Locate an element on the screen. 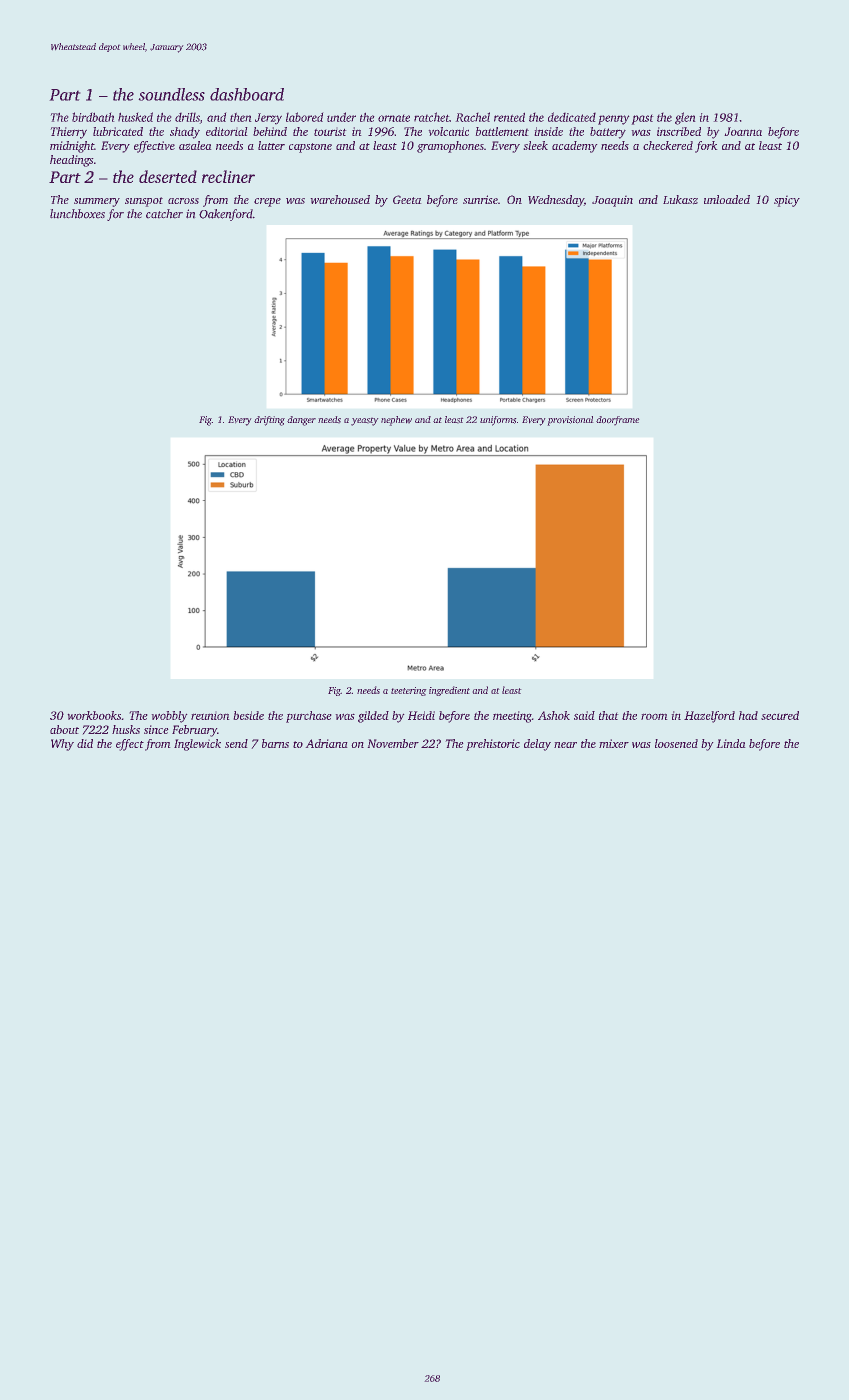 This screenshot has width=849, height=1400. sunrise is located at coordinates (480, 199).
